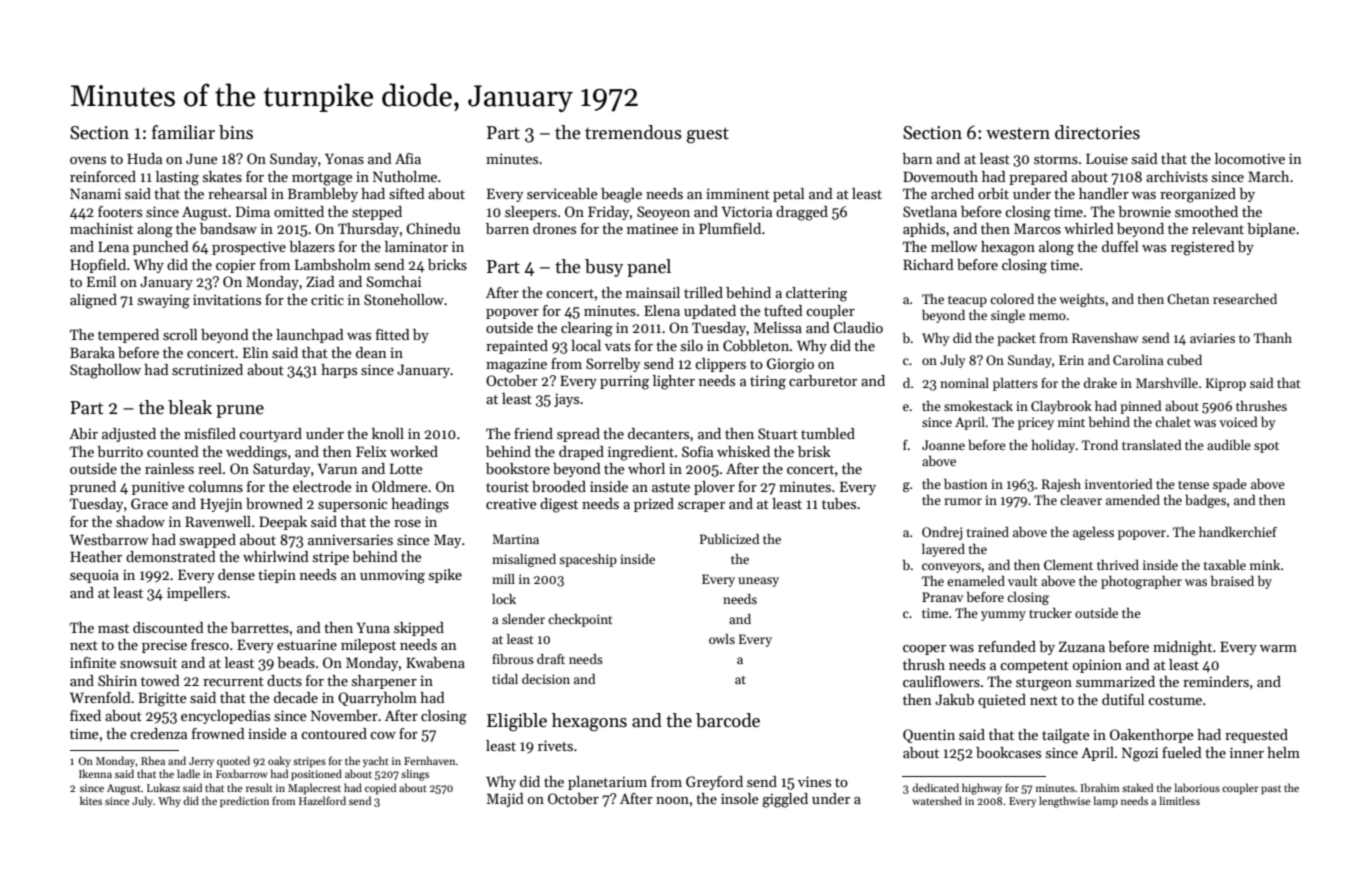 The height and width of the image is (887, 1372). What do you see at coordinates (1268, 176) in the image?
I see `March` at bounding box center [1268, 176].
